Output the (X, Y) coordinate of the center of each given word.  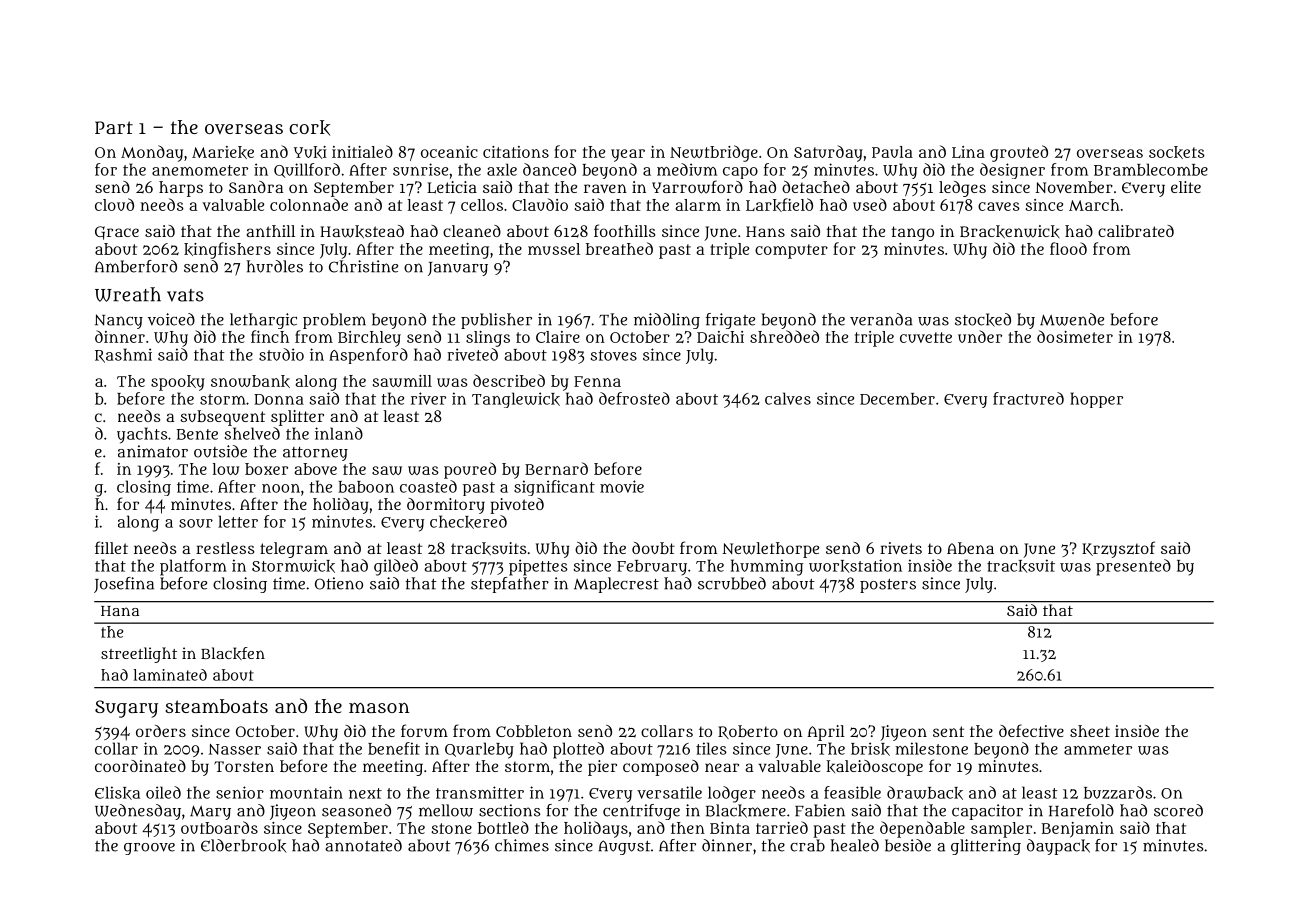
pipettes (538, 567)
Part (114, 127)
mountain (306, 792)
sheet (1090, 731)
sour (196, 523)
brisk (870, 749)
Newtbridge (714, 153)
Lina (968, 152)
